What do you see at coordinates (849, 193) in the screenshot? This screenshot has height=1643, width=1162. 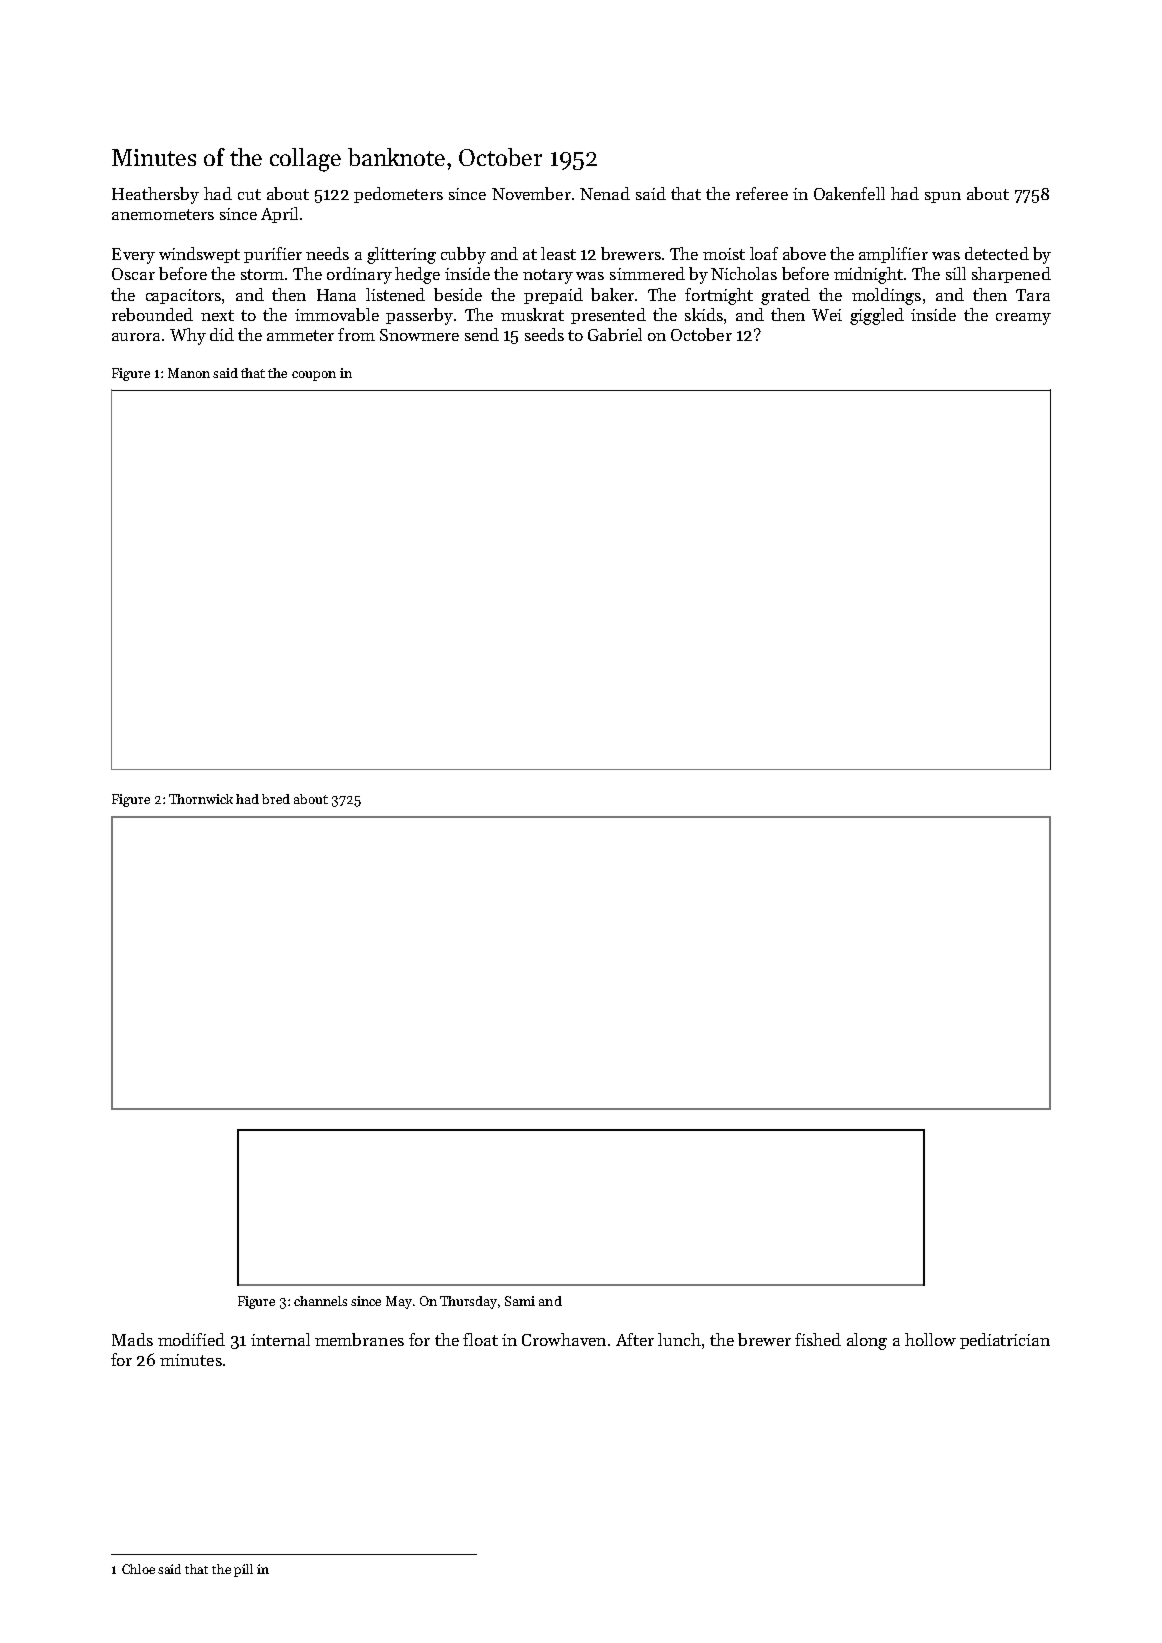 I see `Oakenfell` at bounding box center [849, 193].
